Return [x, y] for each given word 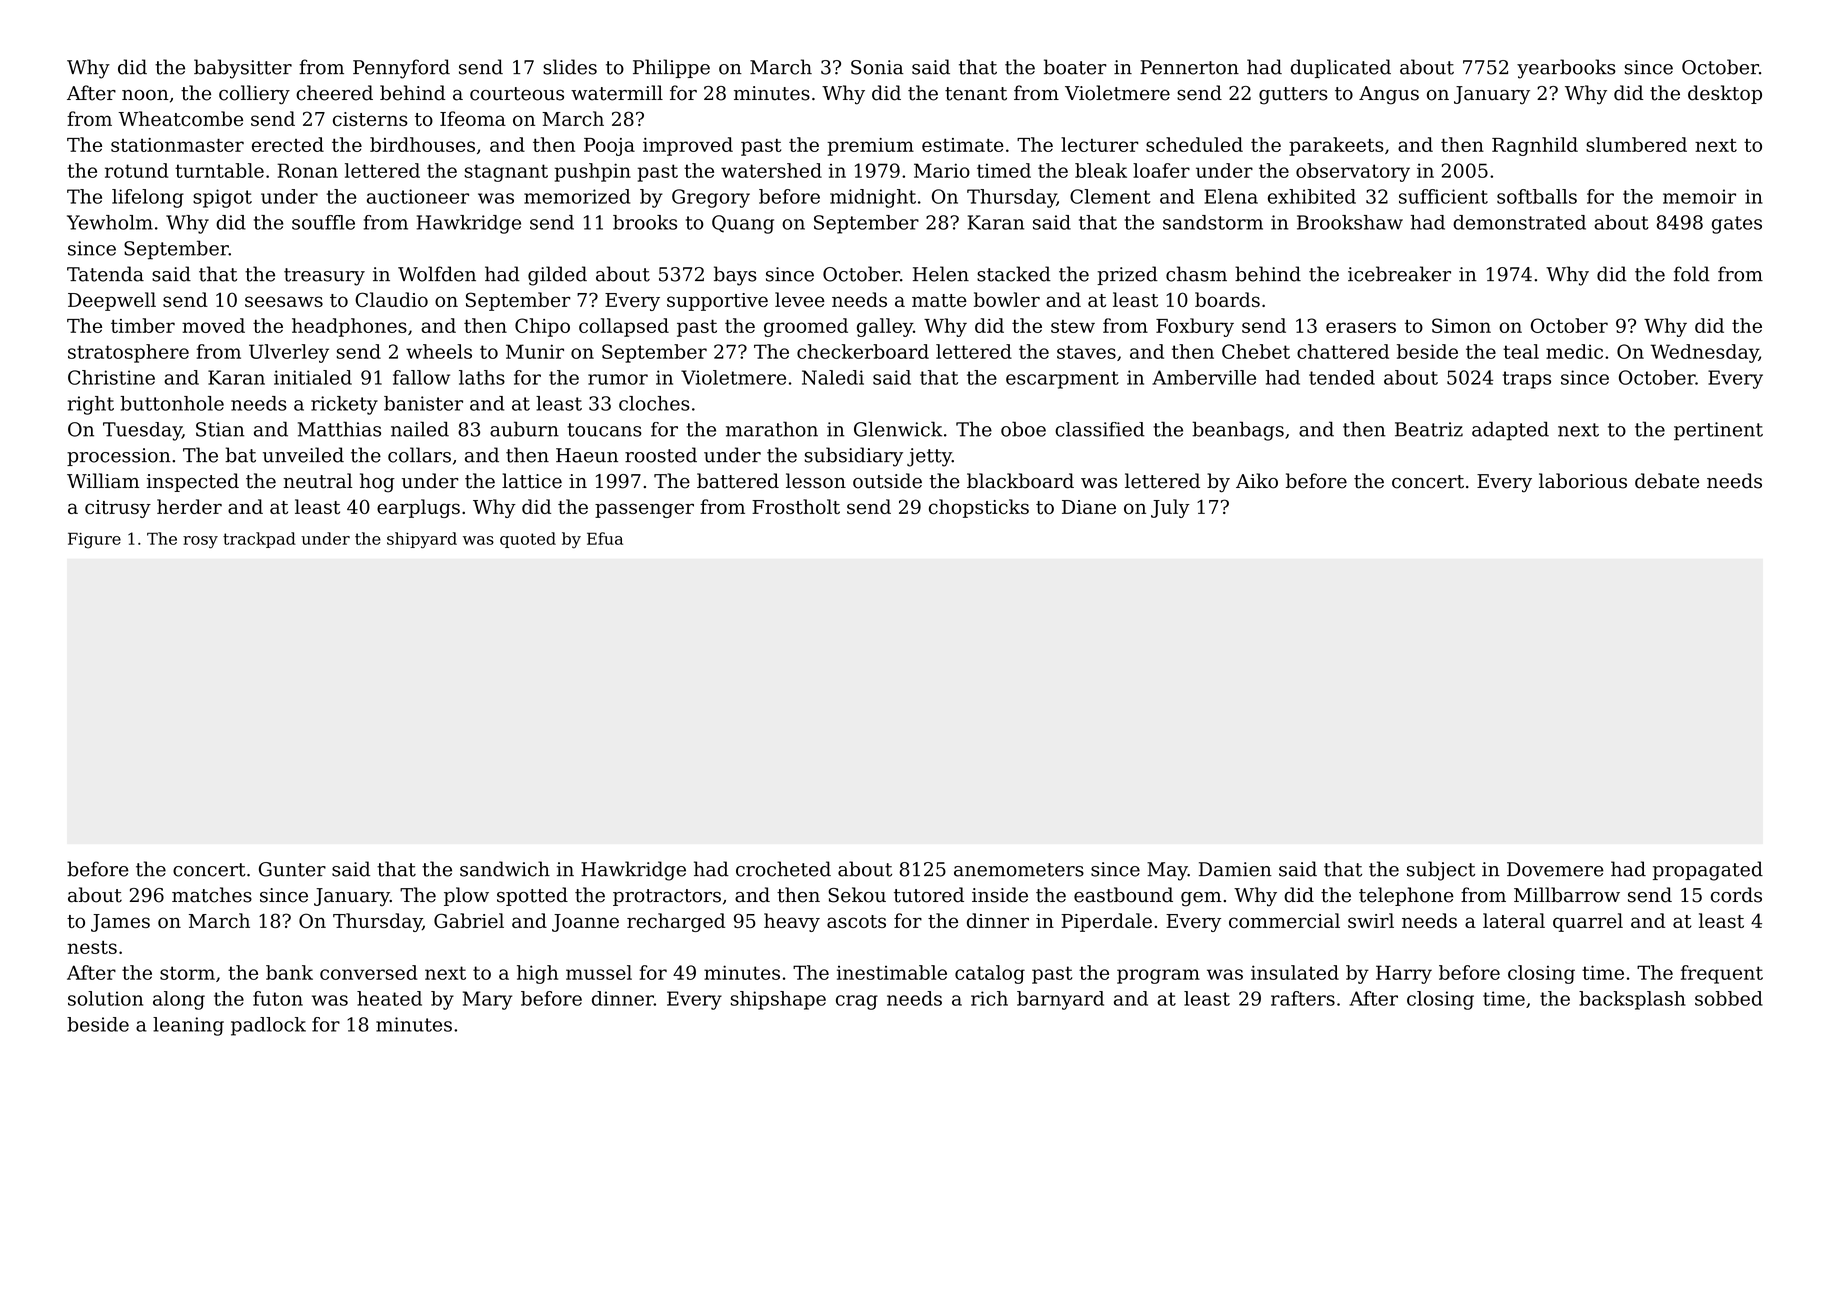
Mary [487, 1000]
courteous [517, 94]
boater [1075, 67]
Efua [605, 538]
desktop [1725, 94]
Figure [94, 540]
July [1170, 508]
